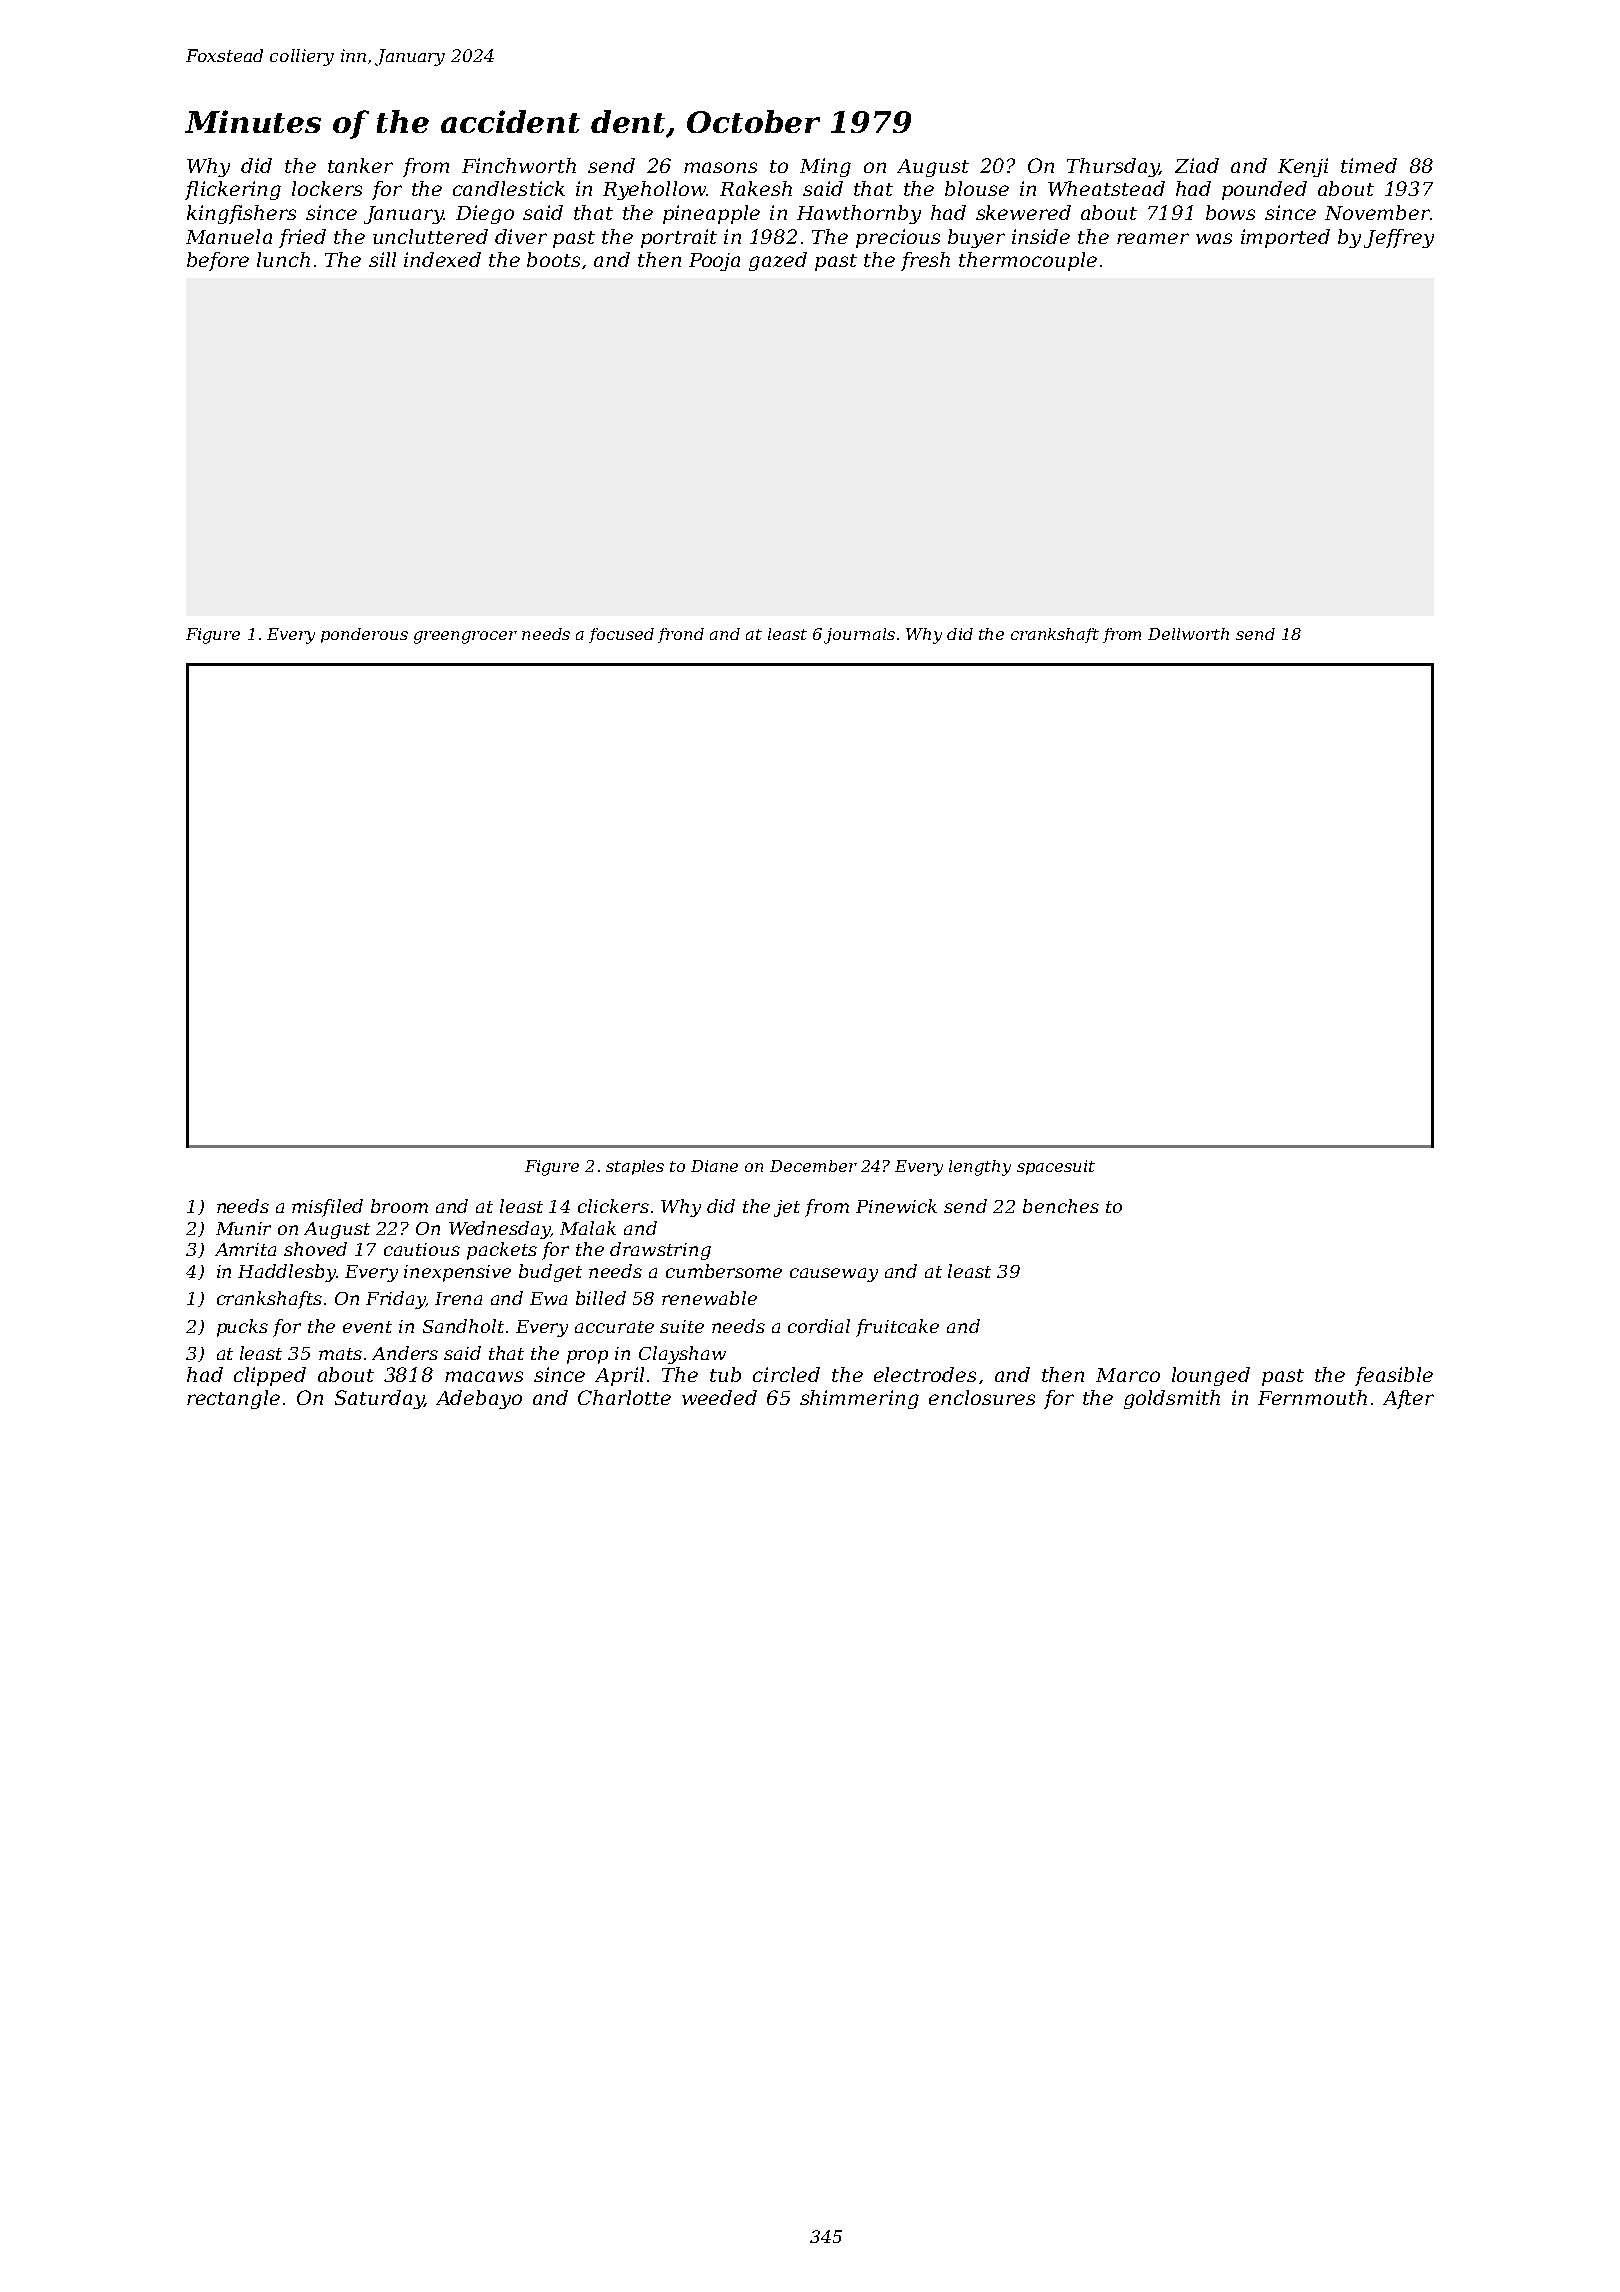  What do you see at coordinates (813, 1166) in the document?
I see `December` at bounding box center [813, 1166].
